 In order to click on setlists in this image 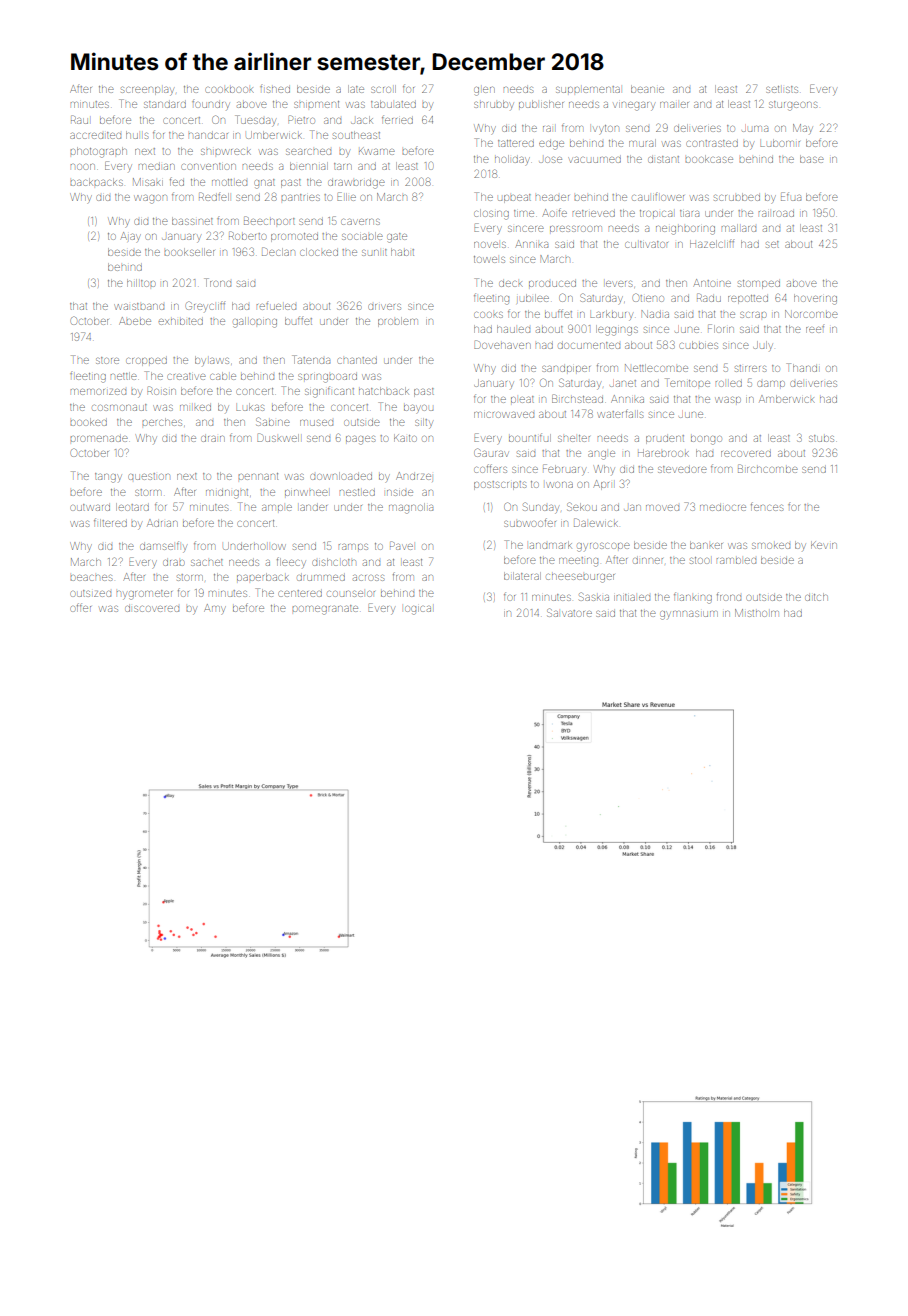, I will do `click(782, 89)`.
